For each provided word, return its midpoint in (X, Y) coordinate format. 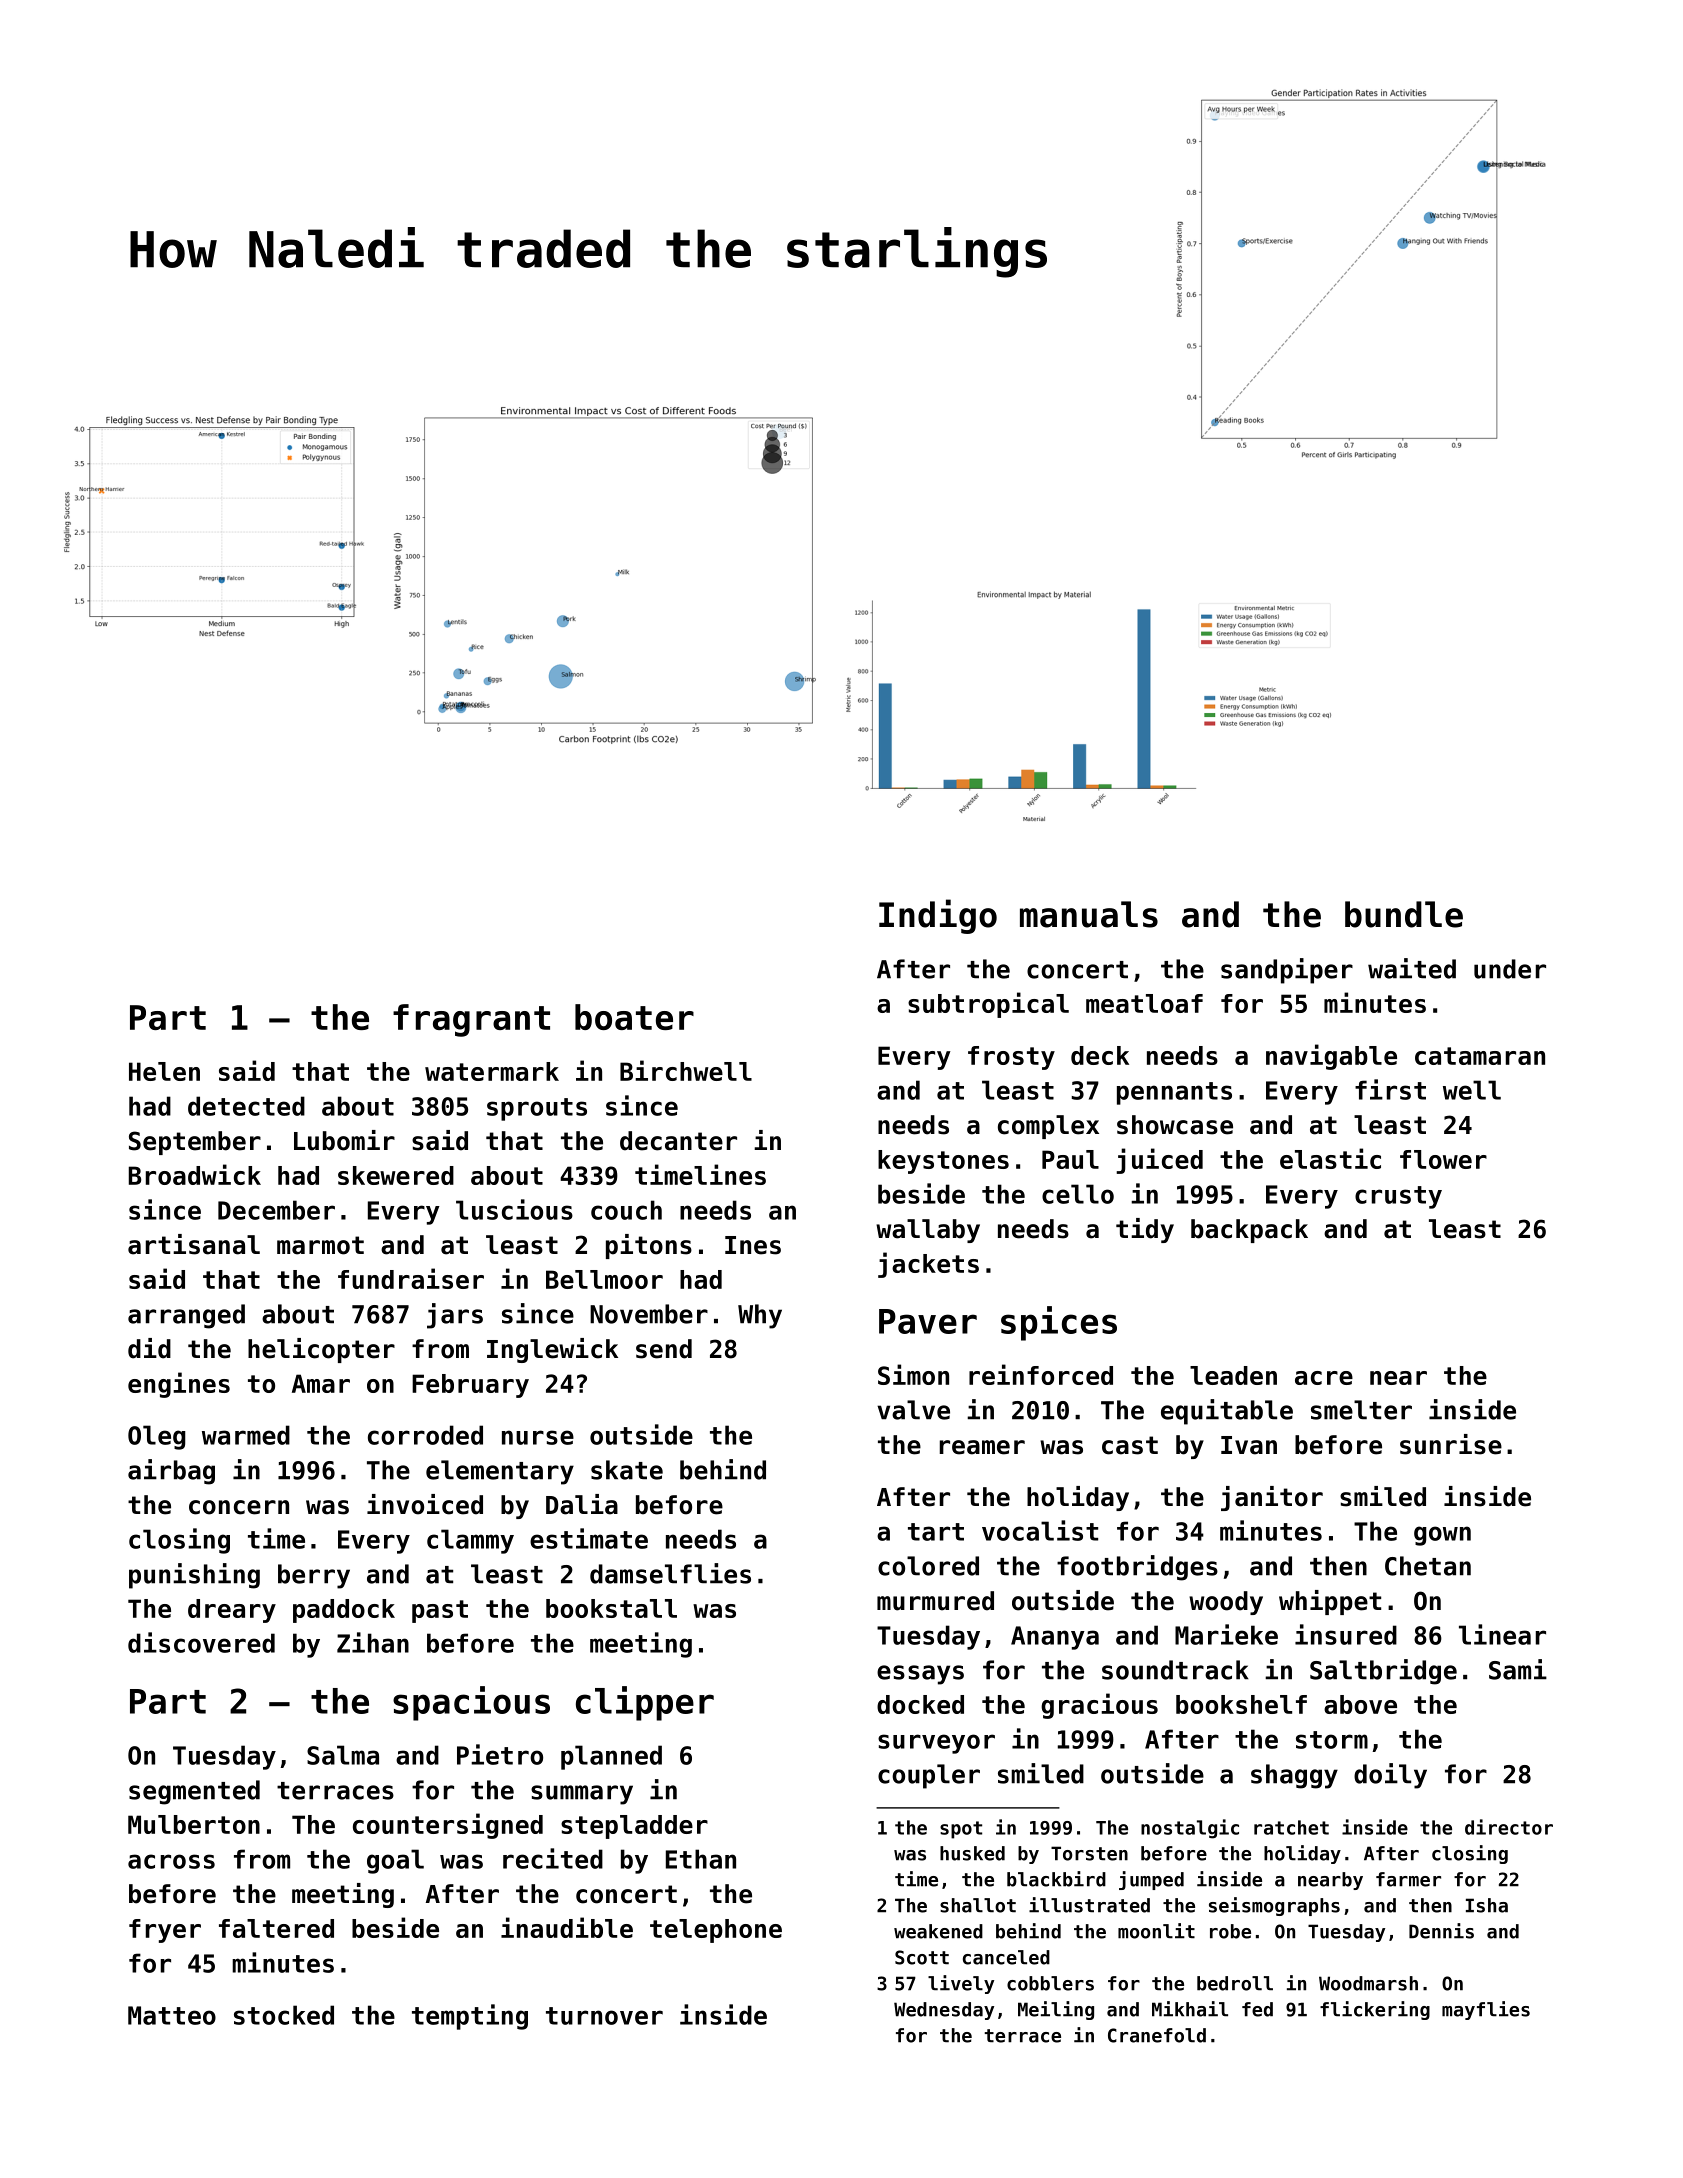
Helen (164, 1071)
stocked (284, 2015)
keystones (943, 1162)
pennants (1174, 1093)
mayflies (1486, 2010)
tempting (470, 2017)
